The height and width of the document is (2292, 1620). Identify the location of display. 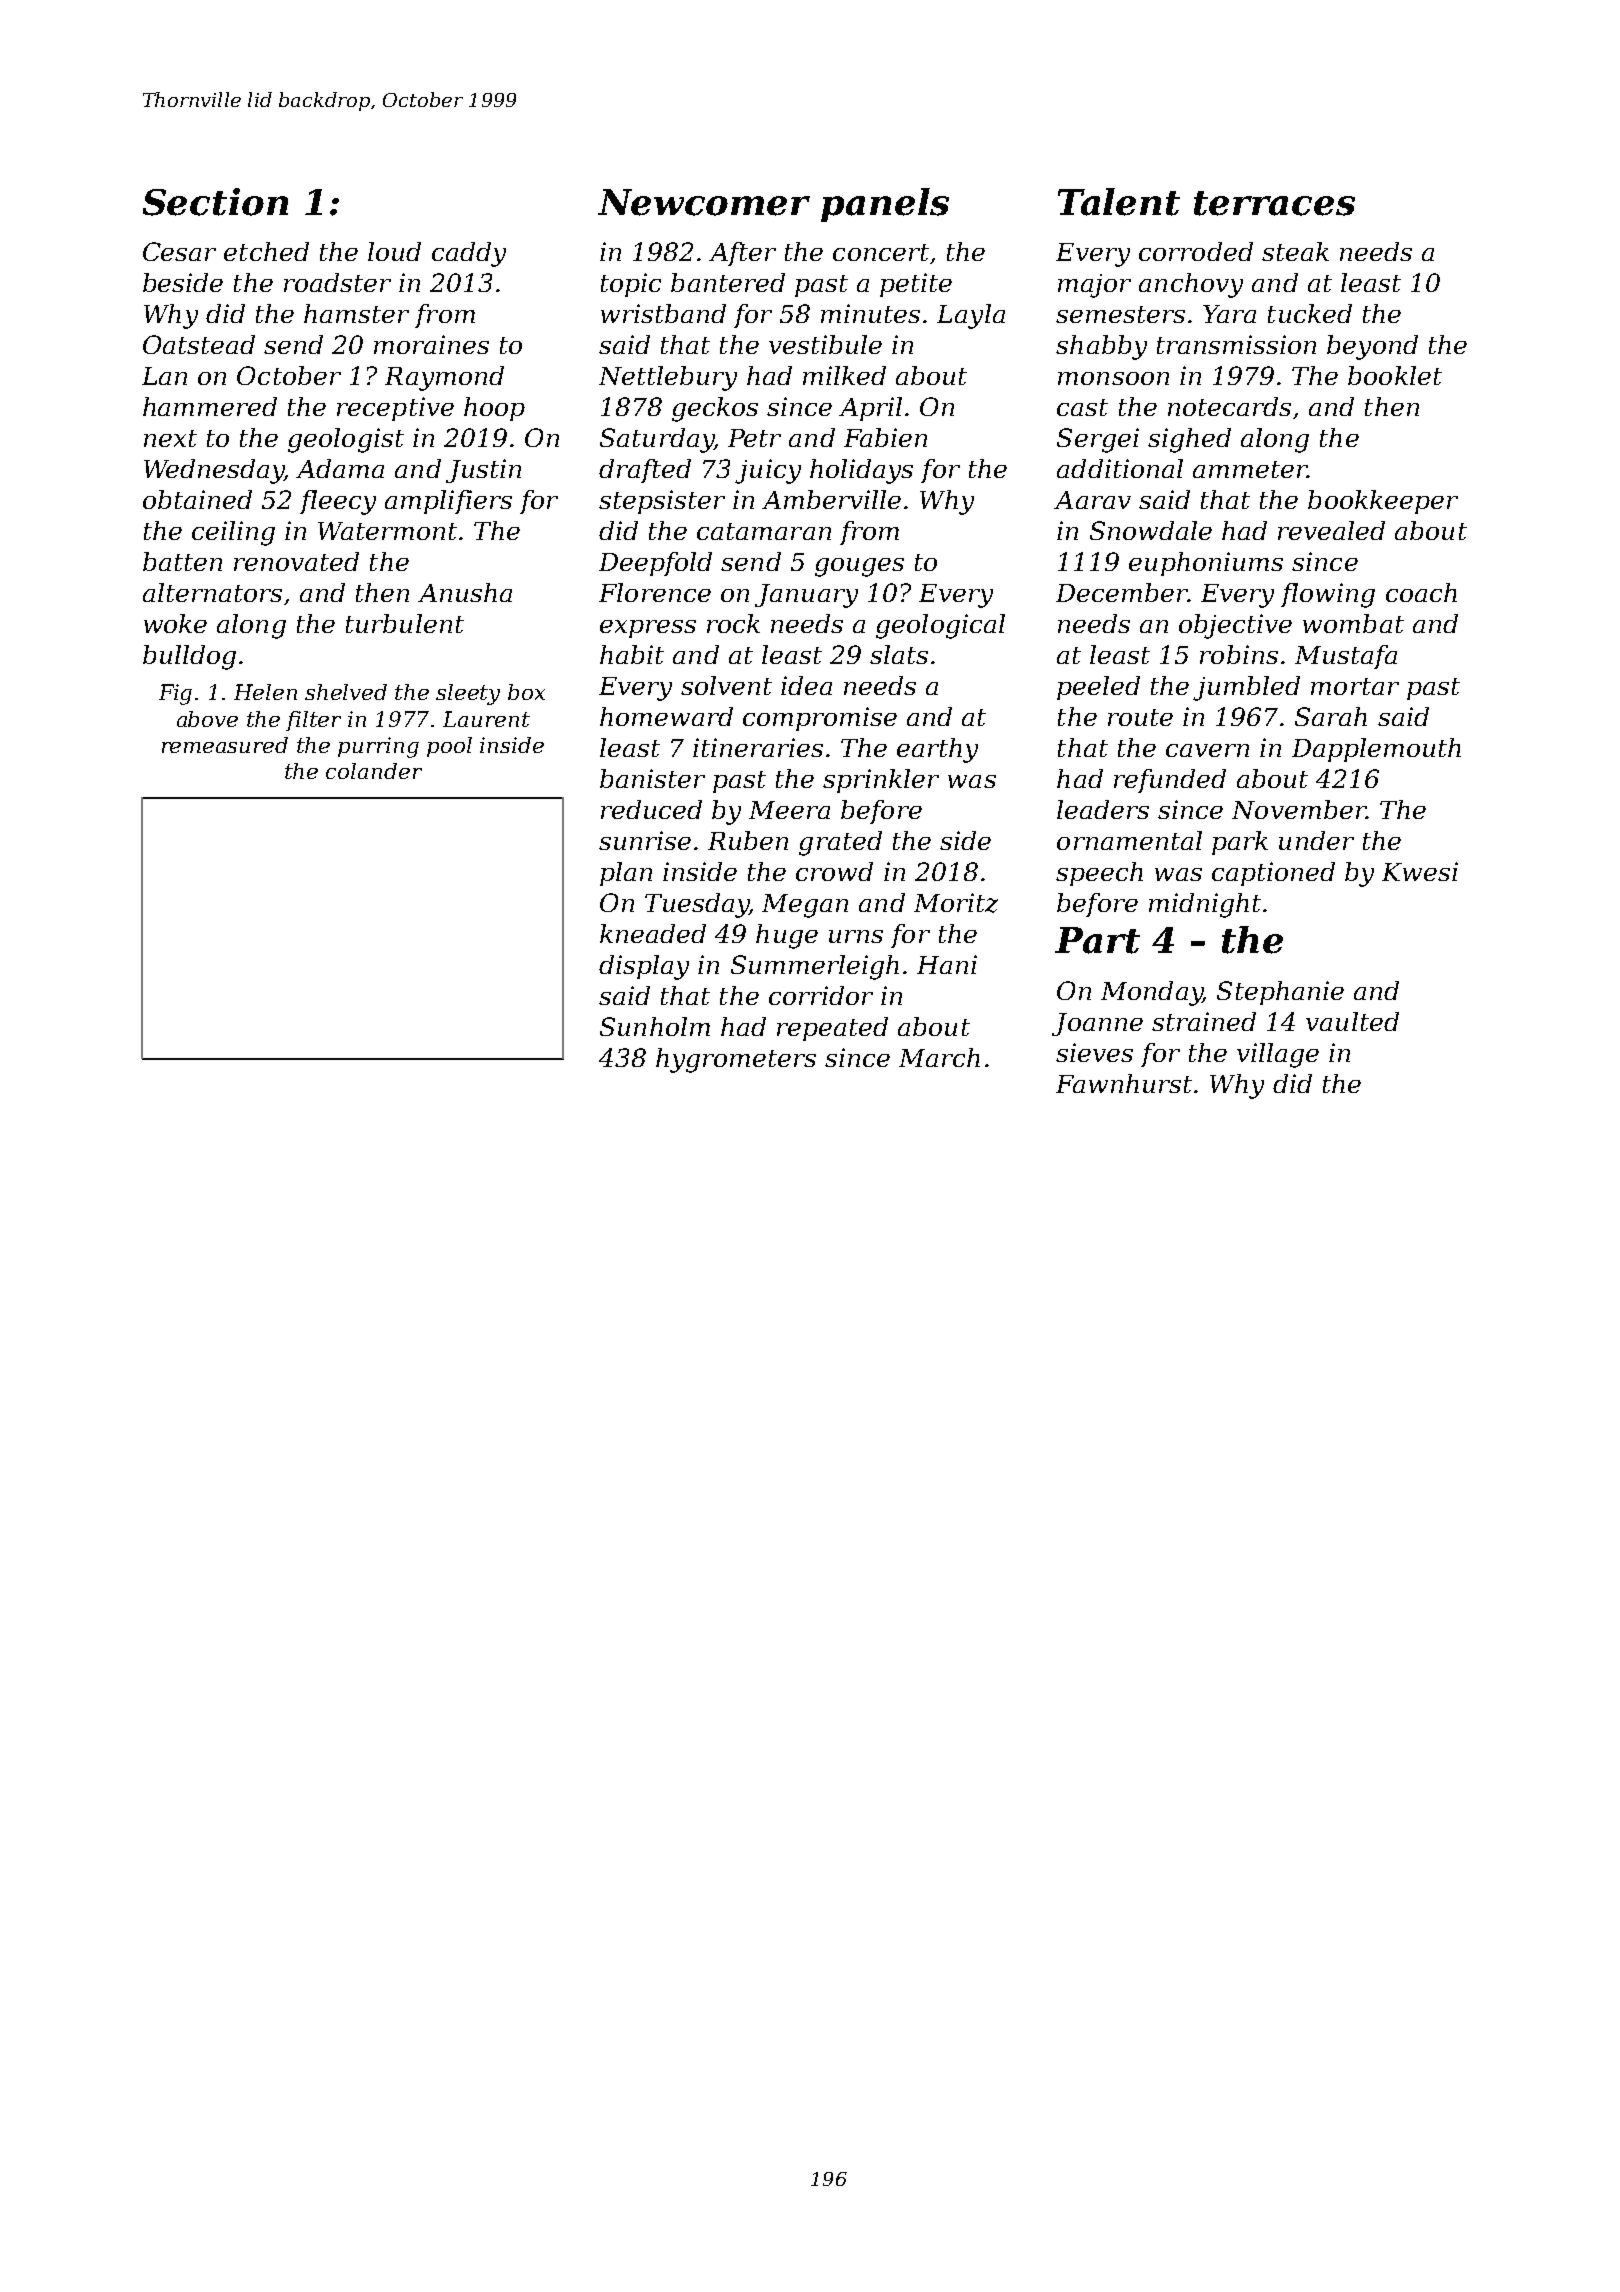
(644, 967).
